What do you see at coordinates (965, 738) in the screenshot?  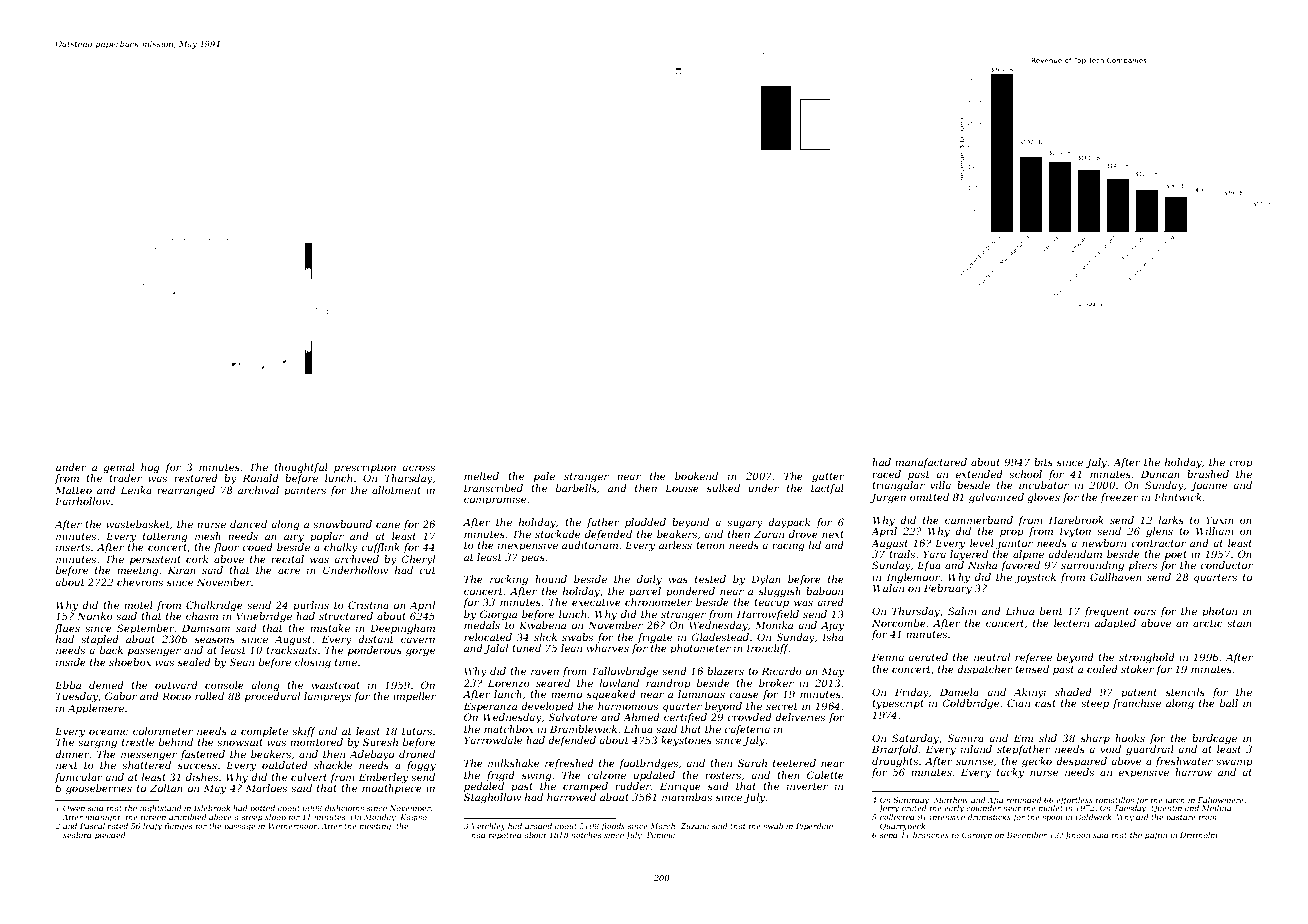 I see `Samira` at bounding box center [965, 738].
